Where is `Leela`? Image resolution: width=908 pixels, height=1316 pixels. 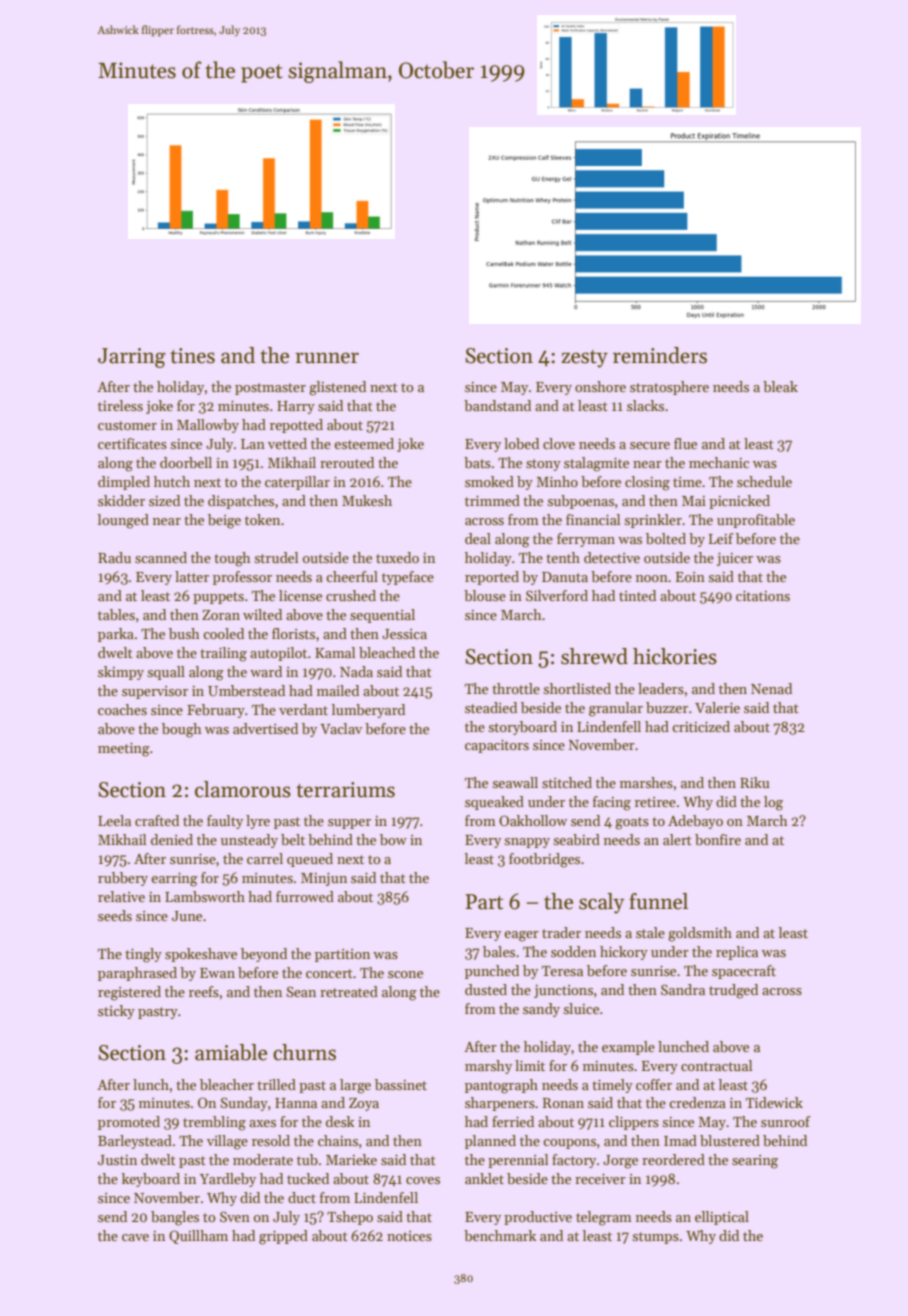
Leela is located at coordinates (114, 820).
